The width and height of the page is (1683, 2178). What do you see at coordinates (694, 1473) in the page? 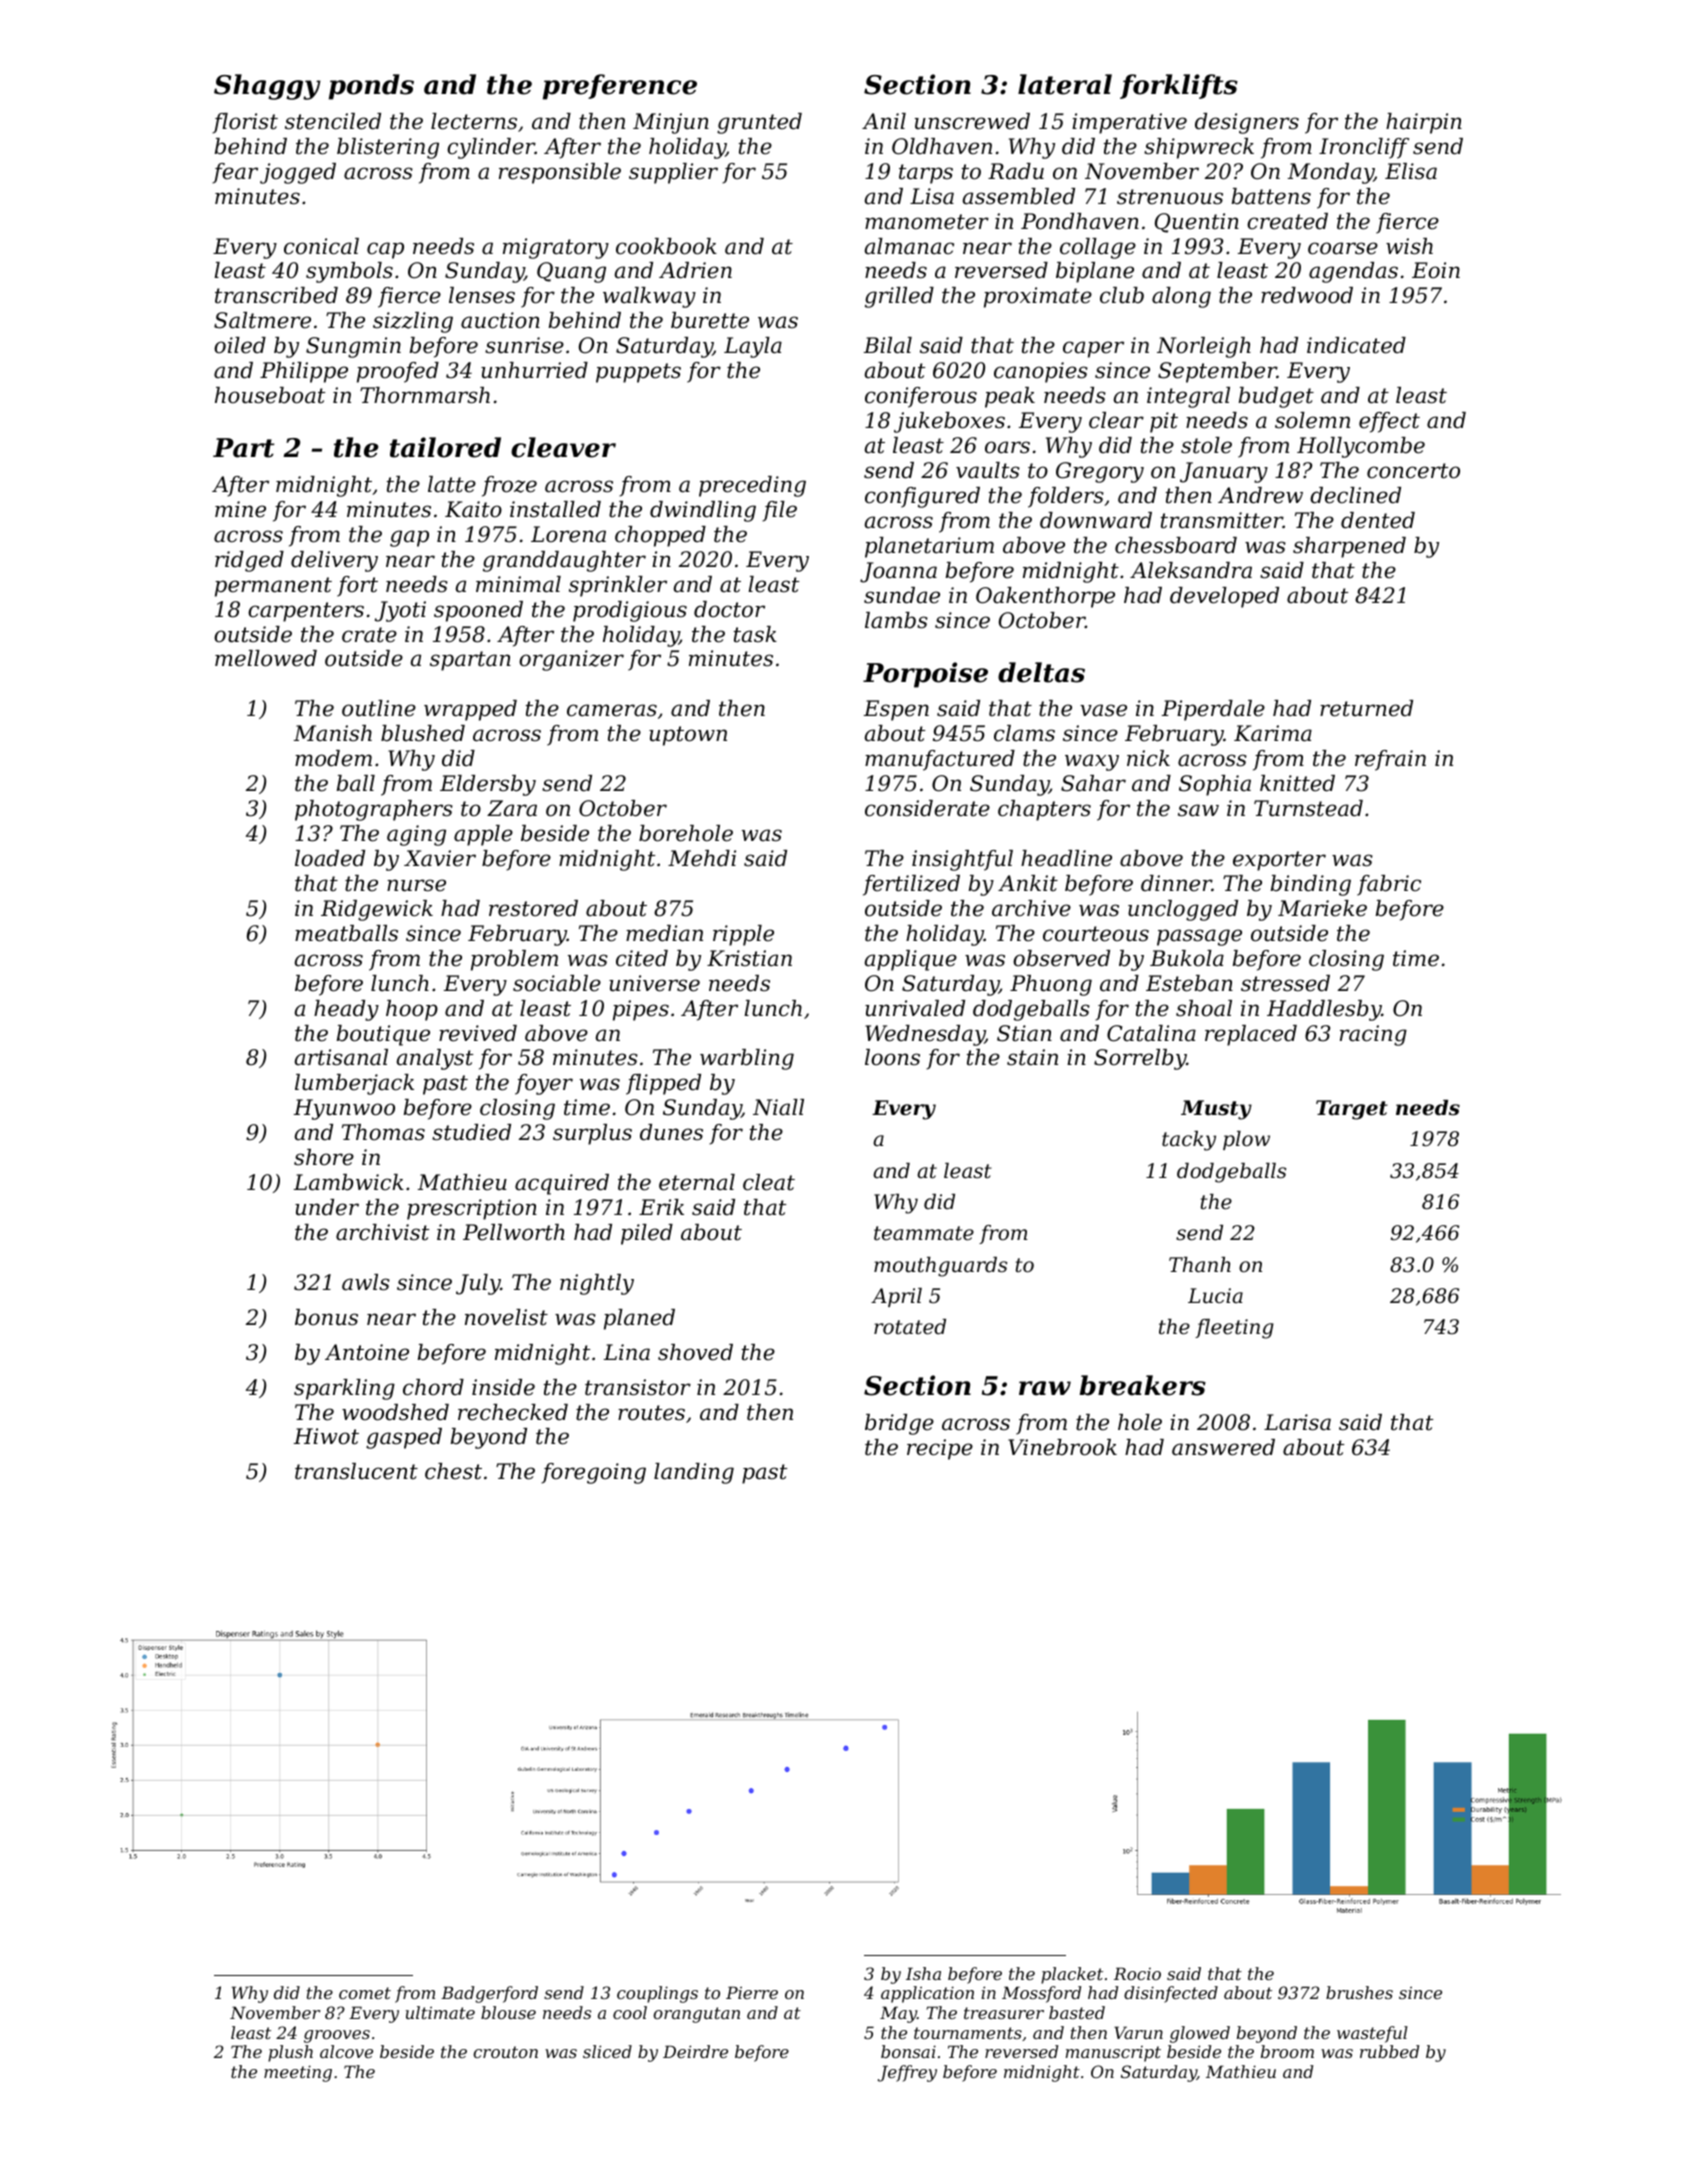
I see `landing` at bounding box center [694, 1473].
